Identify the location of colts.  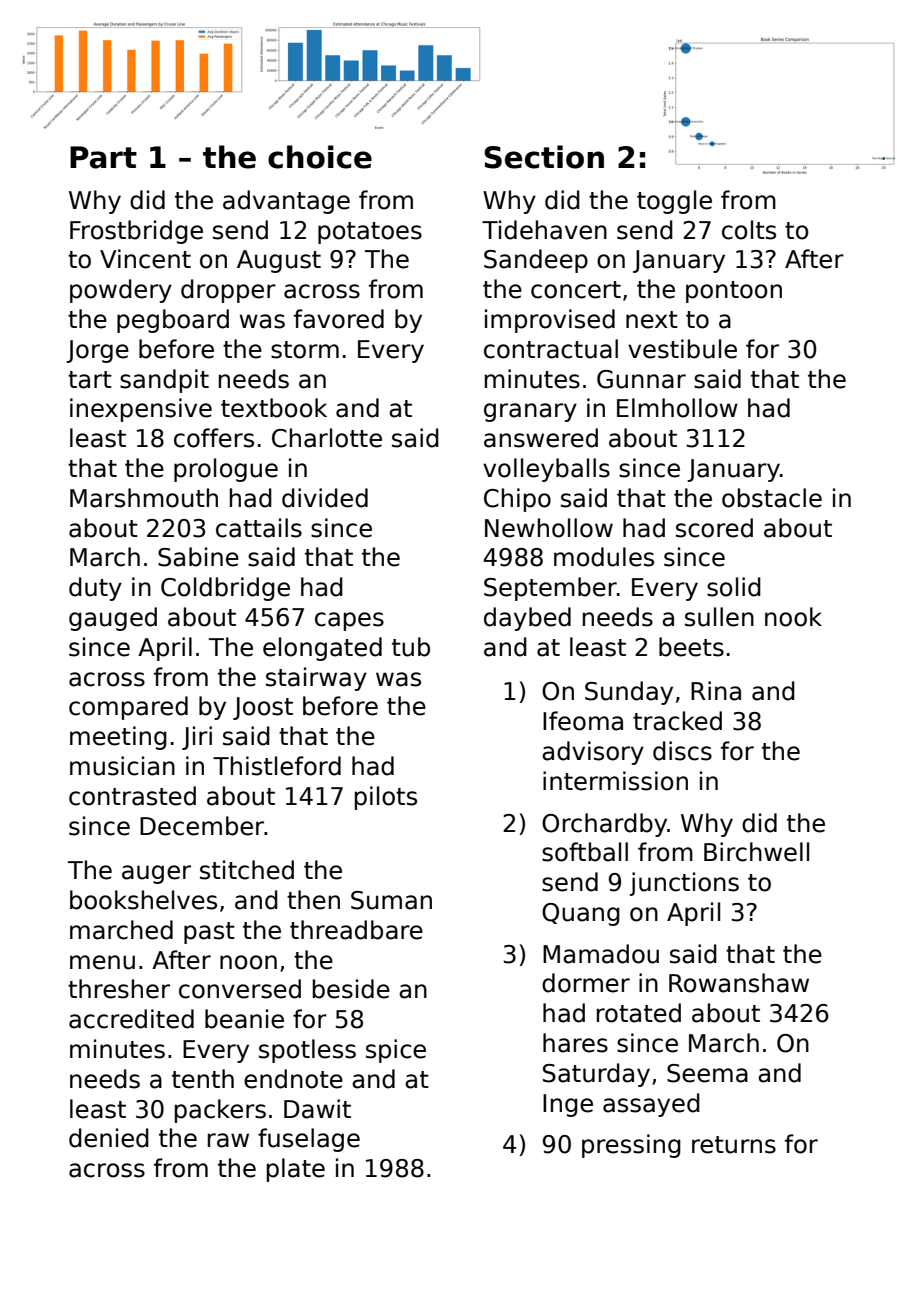
(749, 230).
